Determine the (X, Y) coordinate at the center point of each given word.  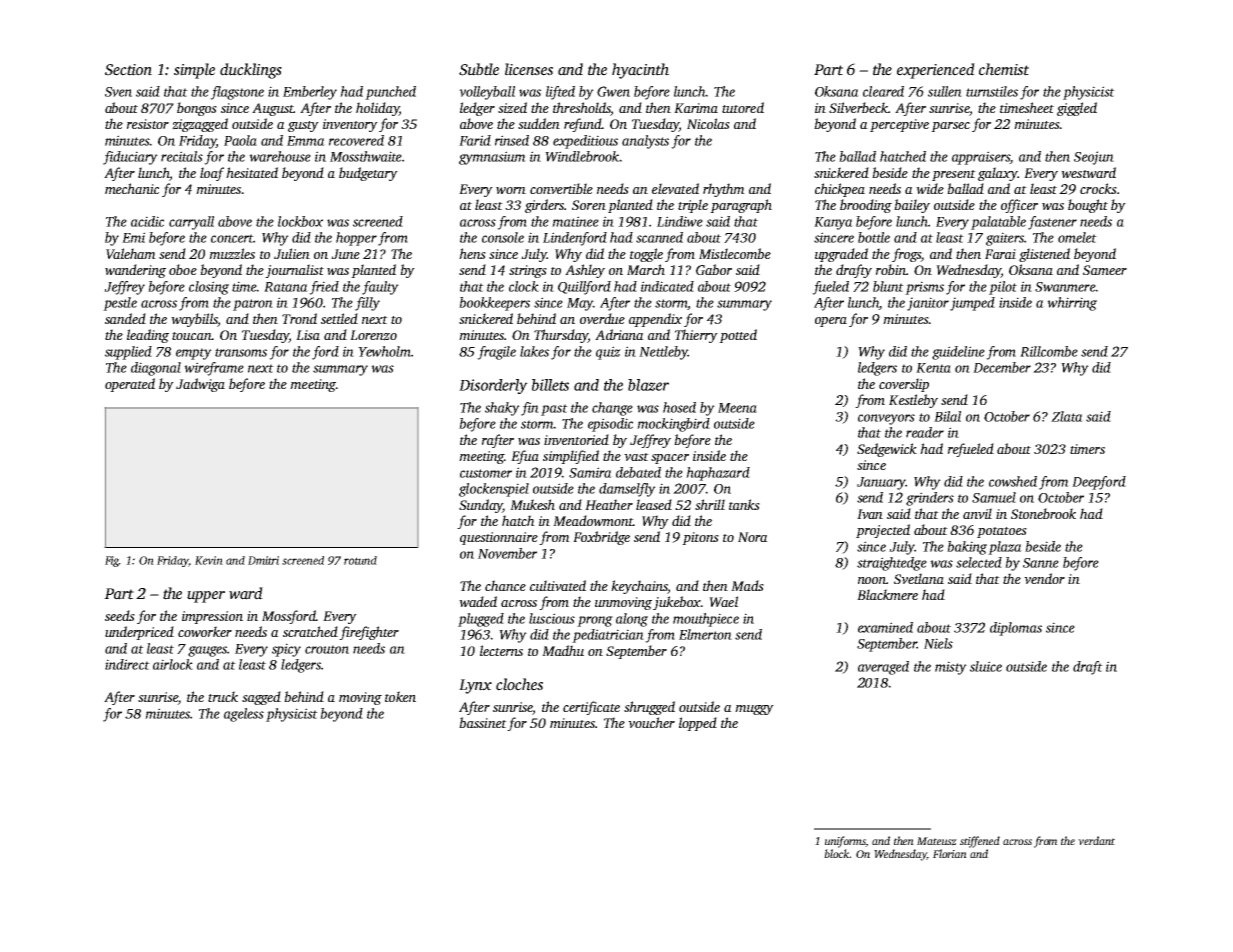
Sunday (481, 506)
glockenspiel (494, 490)
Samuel (994, 497)
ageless (244, 715)
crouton (327, 649)
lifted (560, 93)
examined (885, 627)
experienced (936, 71)
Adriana (619, 334)
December (1002, 367)
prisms (924, 288)
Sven (118, 92)
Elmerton (705, 634)
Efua (525, 457)
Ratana (286, 287)
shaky (502, 409)
